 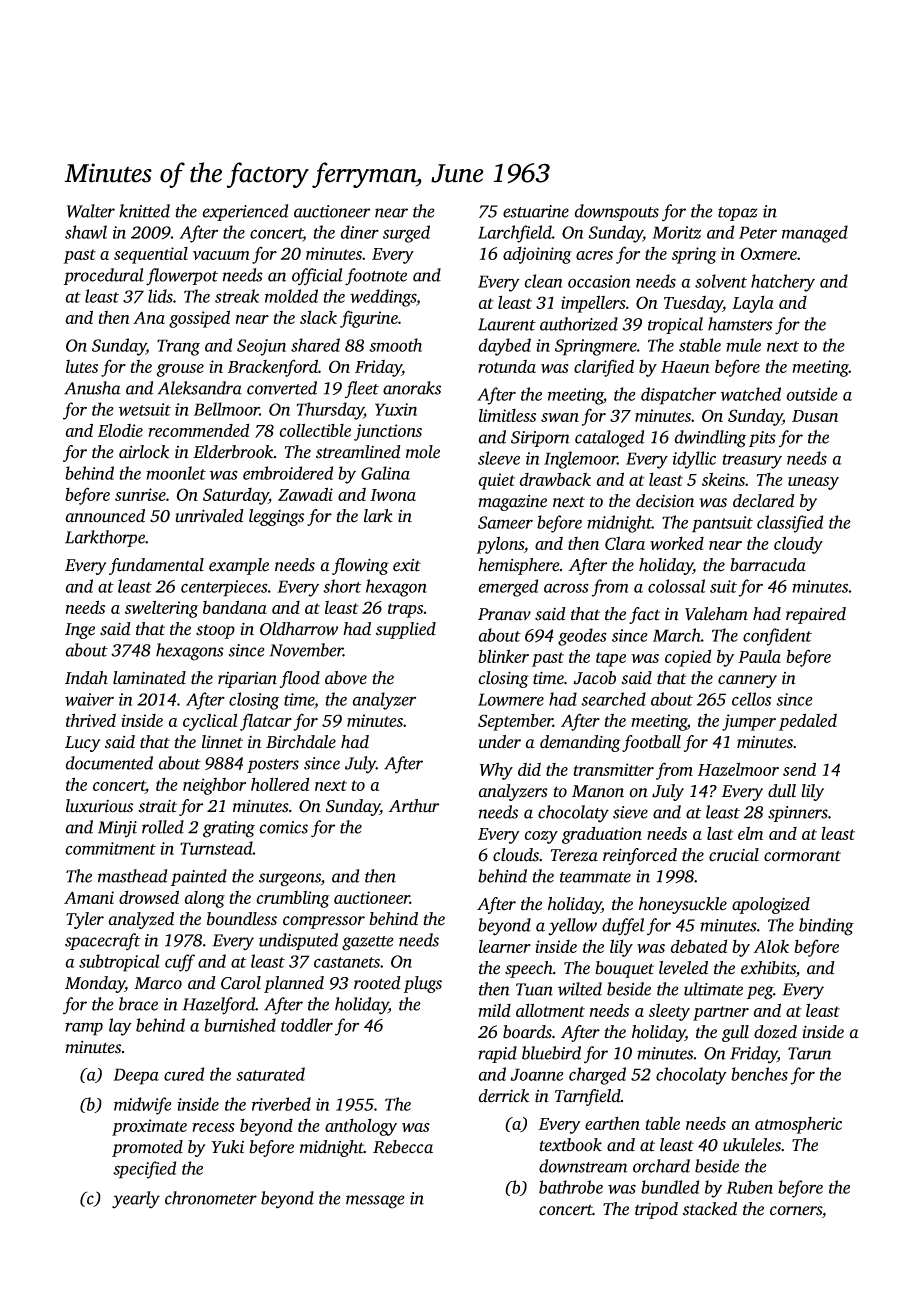 I want to click on laminated, so click(x=149, y=678).
